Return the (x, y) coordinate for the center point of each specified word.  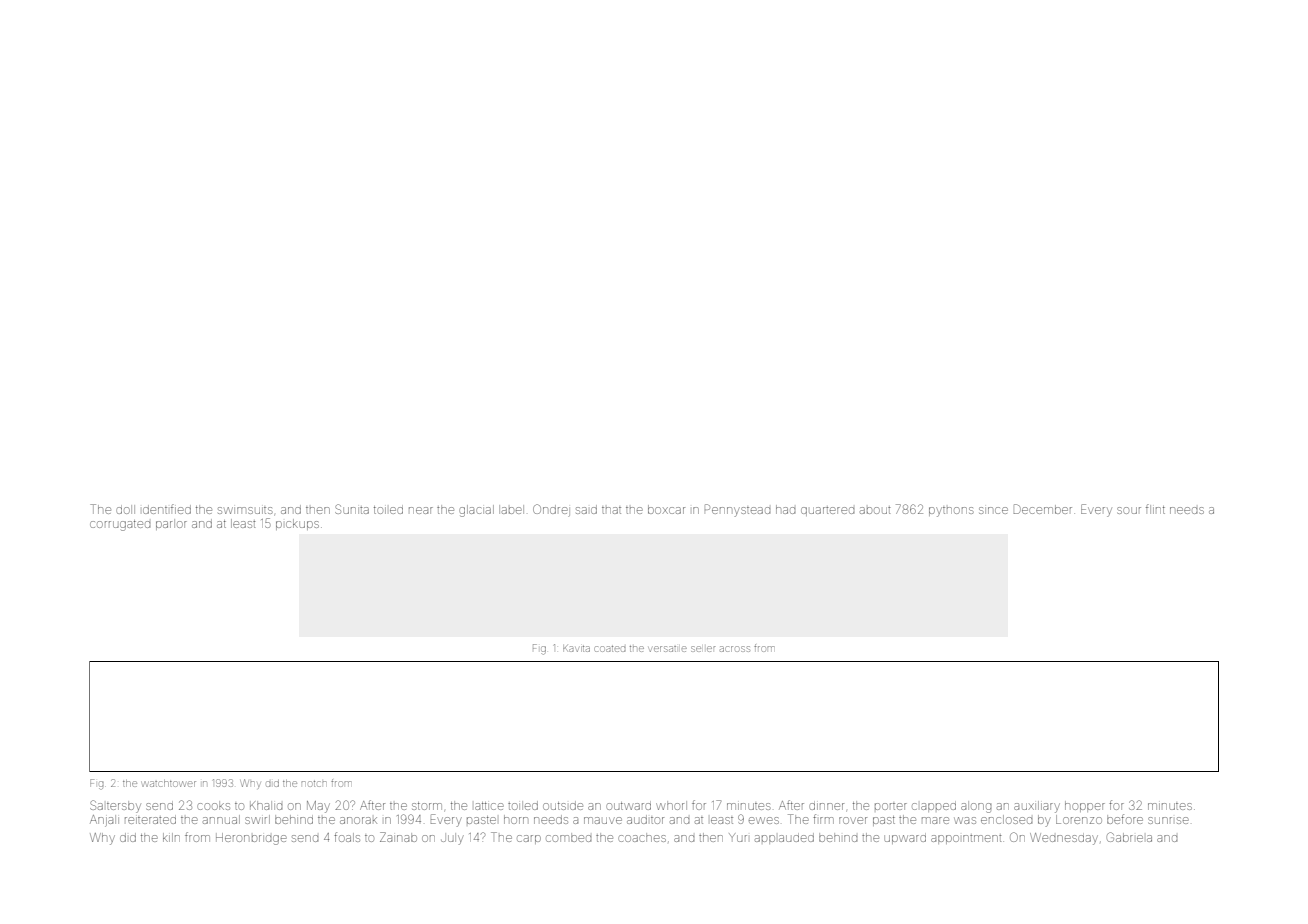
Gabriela (1129, 837)
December (1043, 509)
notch (314, 784)
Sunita (352, 509)
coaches (642, 837)
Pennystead (737, 510)
